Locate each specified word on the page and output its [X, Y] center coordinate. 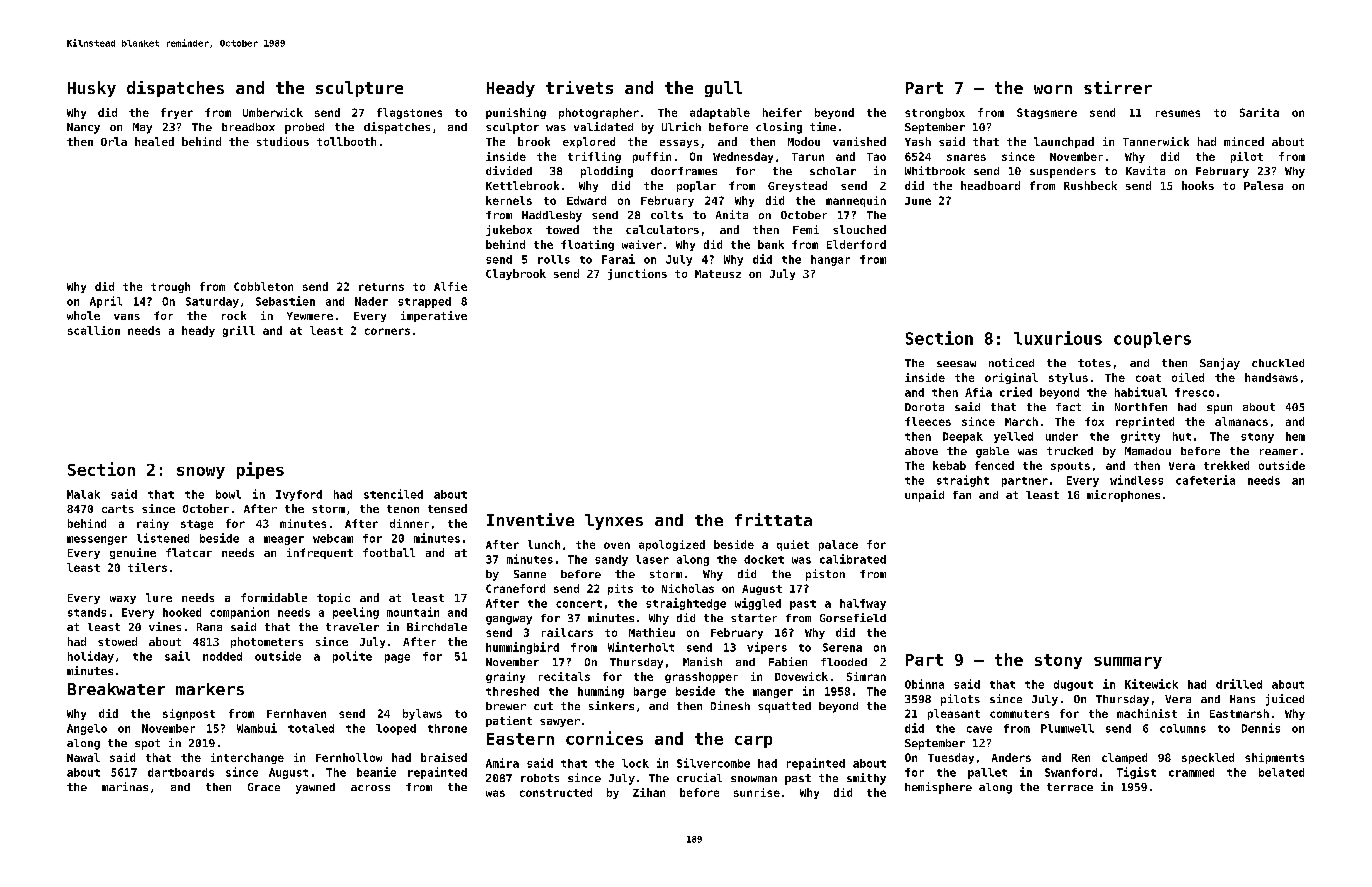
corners [387, 331]
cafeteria [1205, 480]
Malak [83, 494]
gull [723, 89]
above [921, 451]
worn [1053, 89]
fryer [177, 113]
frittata [773, 519]
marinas [125, 786]
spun [1219, 409]
